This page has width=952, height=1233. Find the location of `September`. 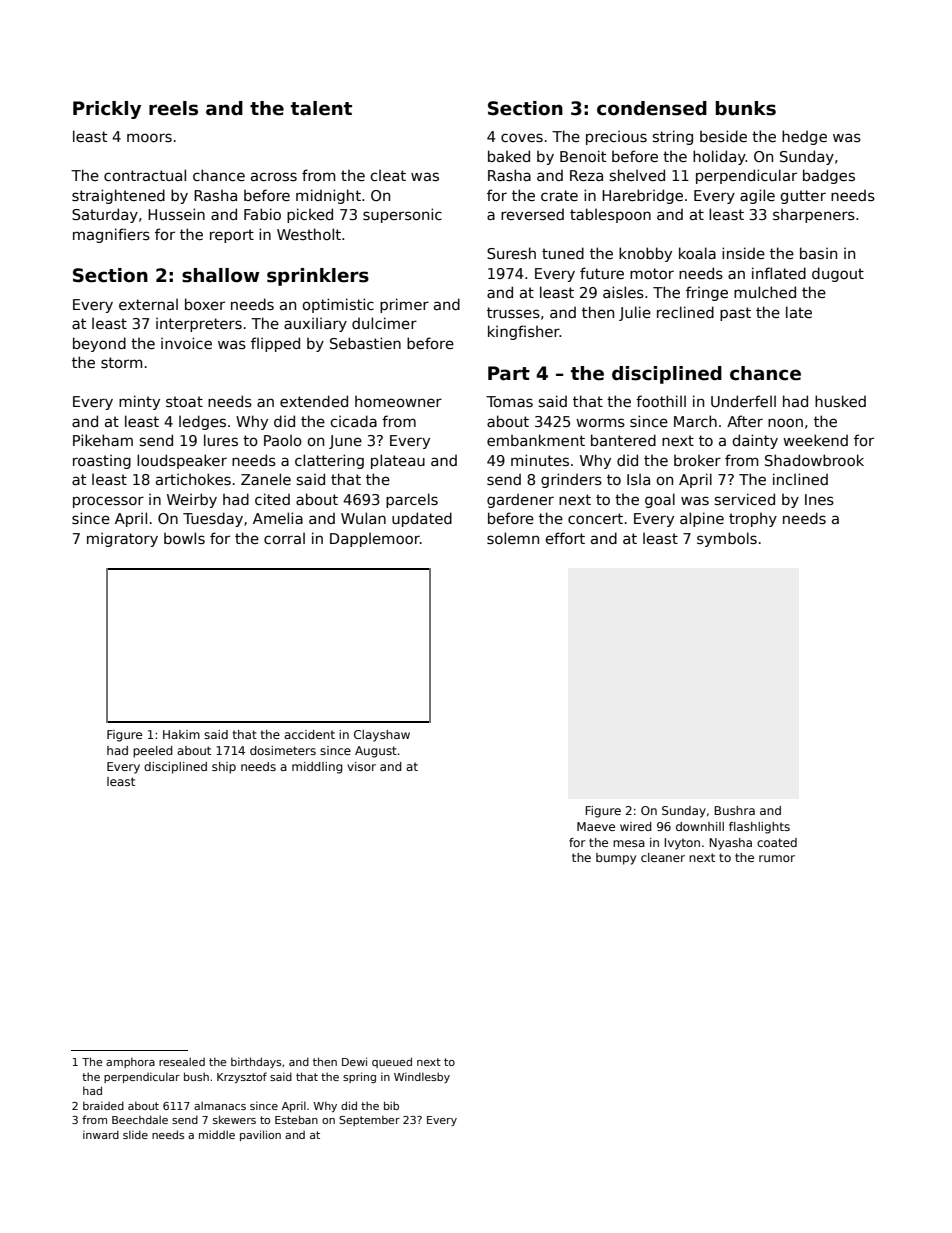

September is located at coordinates (369, 1120).
